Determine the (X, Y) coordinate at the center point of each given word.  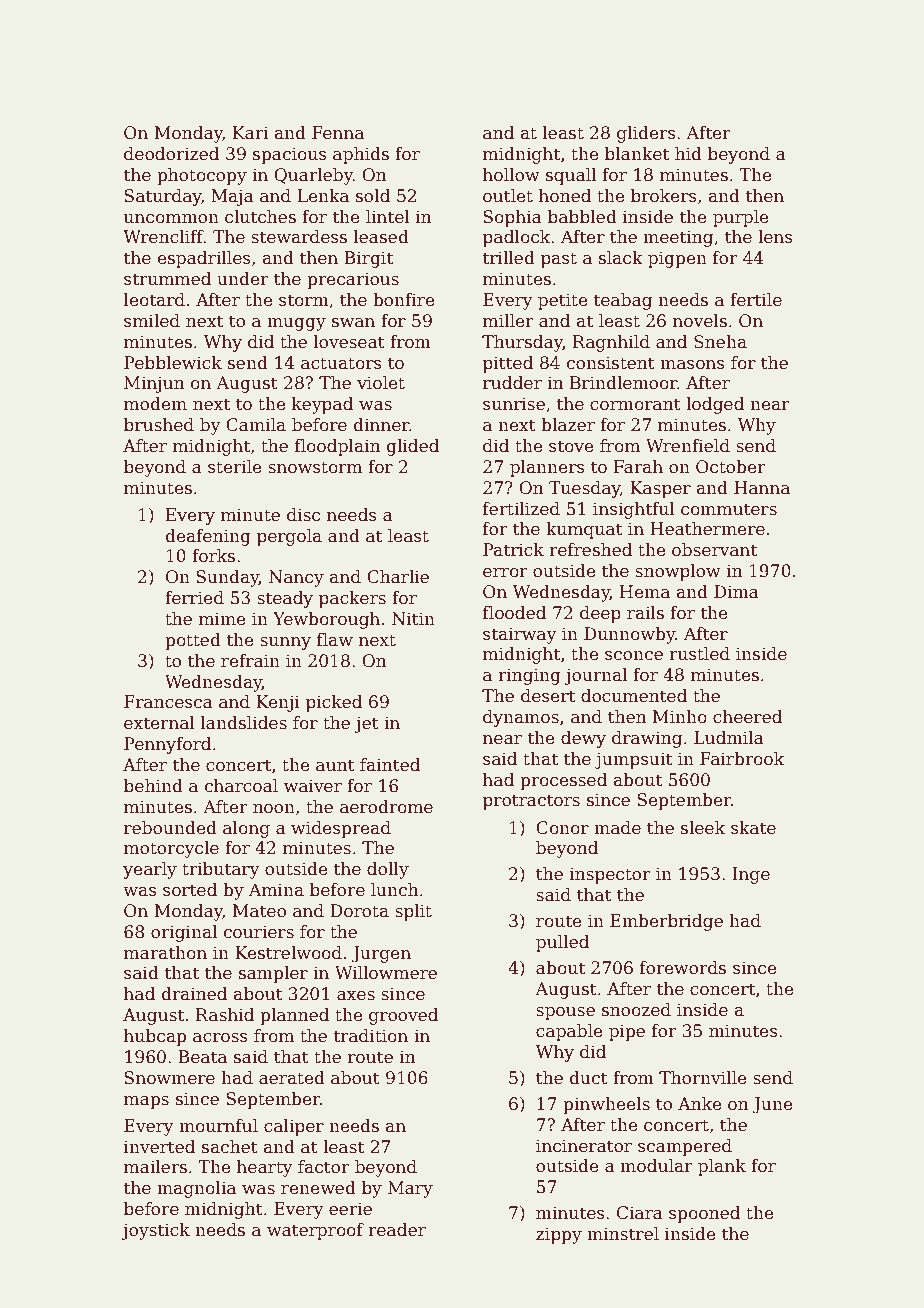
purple (740, 218)
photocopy (202, 176)
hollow (511, 175)
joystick (155, 1231)
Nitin (413, 619)
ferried (194, 598)
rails (645, 613)
